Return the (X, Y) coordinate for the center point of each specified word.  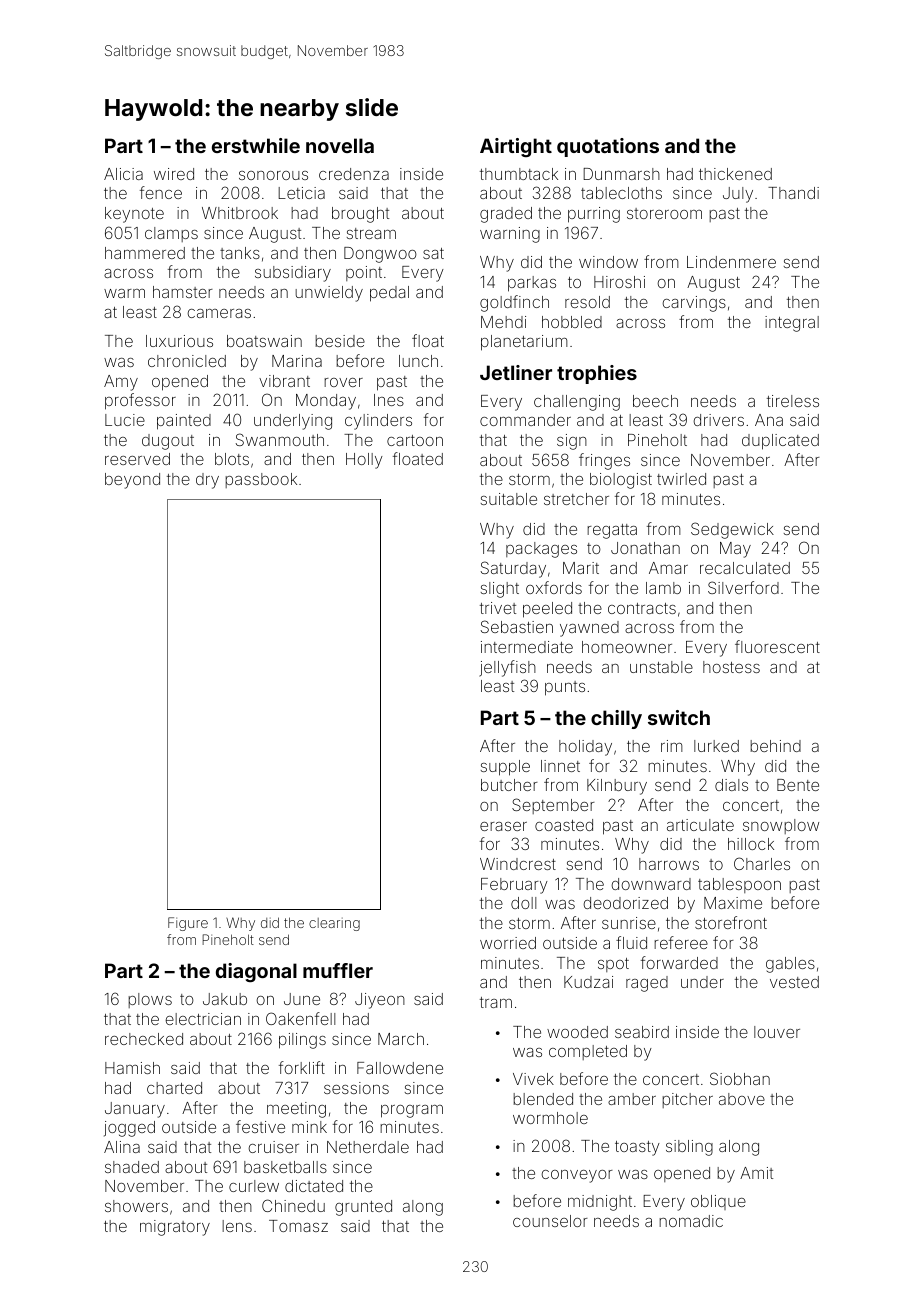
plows (150, 1000)
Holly (364, 461)
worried (508, 943)
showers (136, 1206)
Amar (668, 568)
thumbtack (519, 174)
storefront (731, 922)
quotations (608, 147)
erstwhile (256, 145)
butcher (509, 785)
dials (731, 785)
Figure (188, 924)
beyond (132, 481)
